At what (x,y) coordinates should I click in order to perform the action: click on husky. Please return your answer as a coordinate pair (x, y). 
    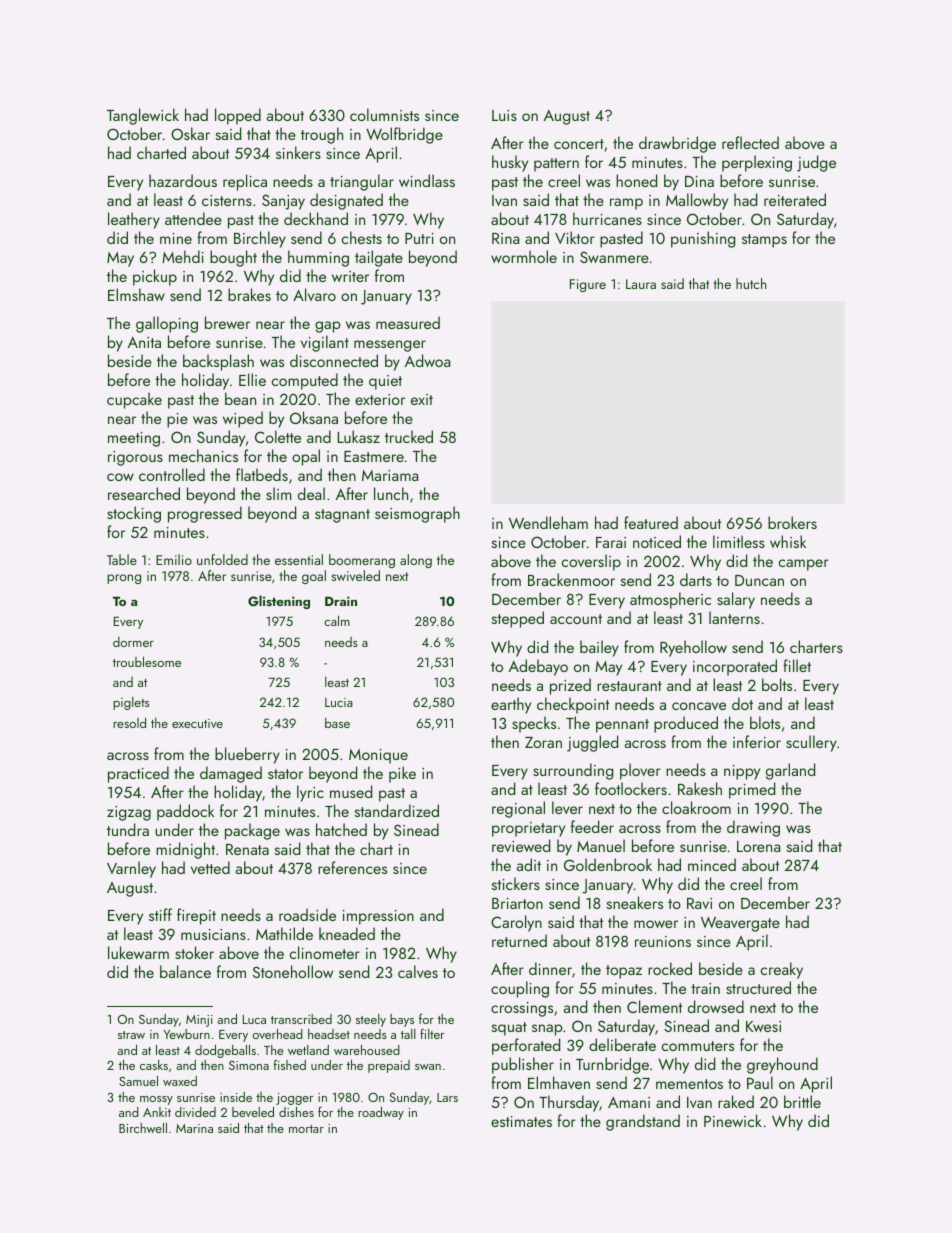
    Looking at the image, I should click on (510, 163).
